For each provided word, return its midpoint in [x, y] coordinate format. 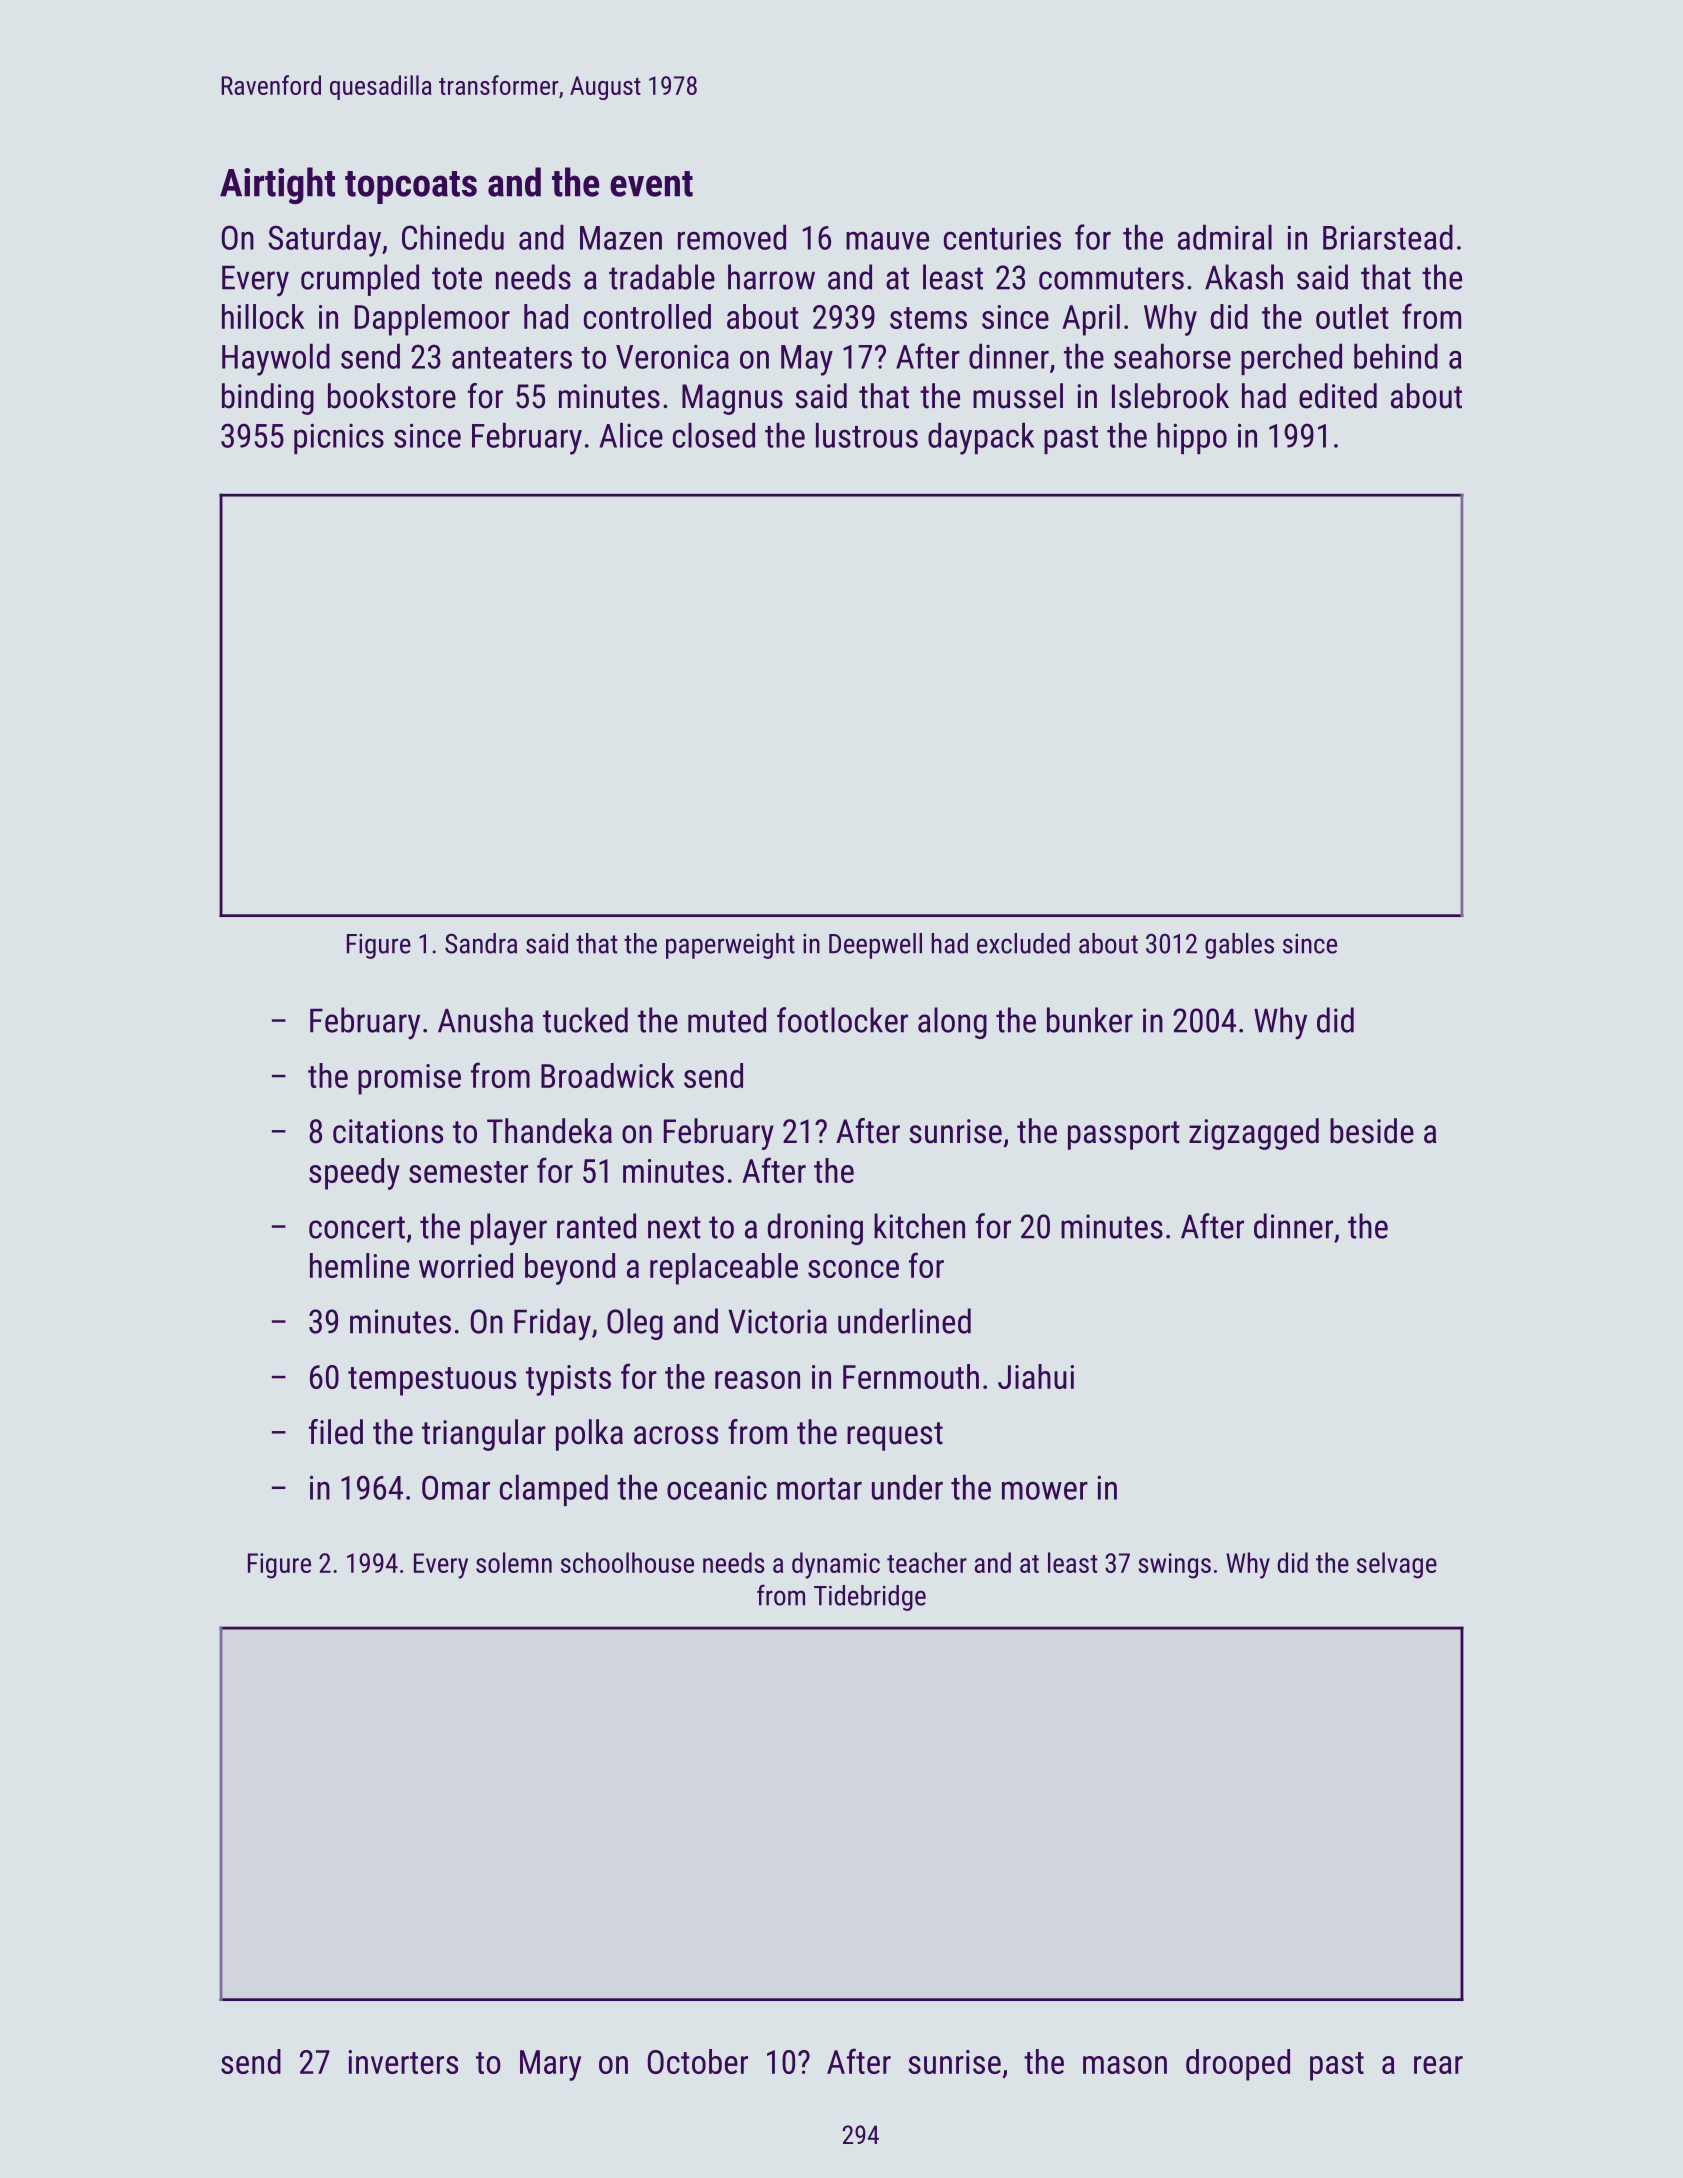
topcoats [411, 187]
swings [1174, 1566]
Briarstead [1388, 237]
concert [357, 1227]
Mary [550, 2065]
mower [1045, 1491]
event [651, 184]
